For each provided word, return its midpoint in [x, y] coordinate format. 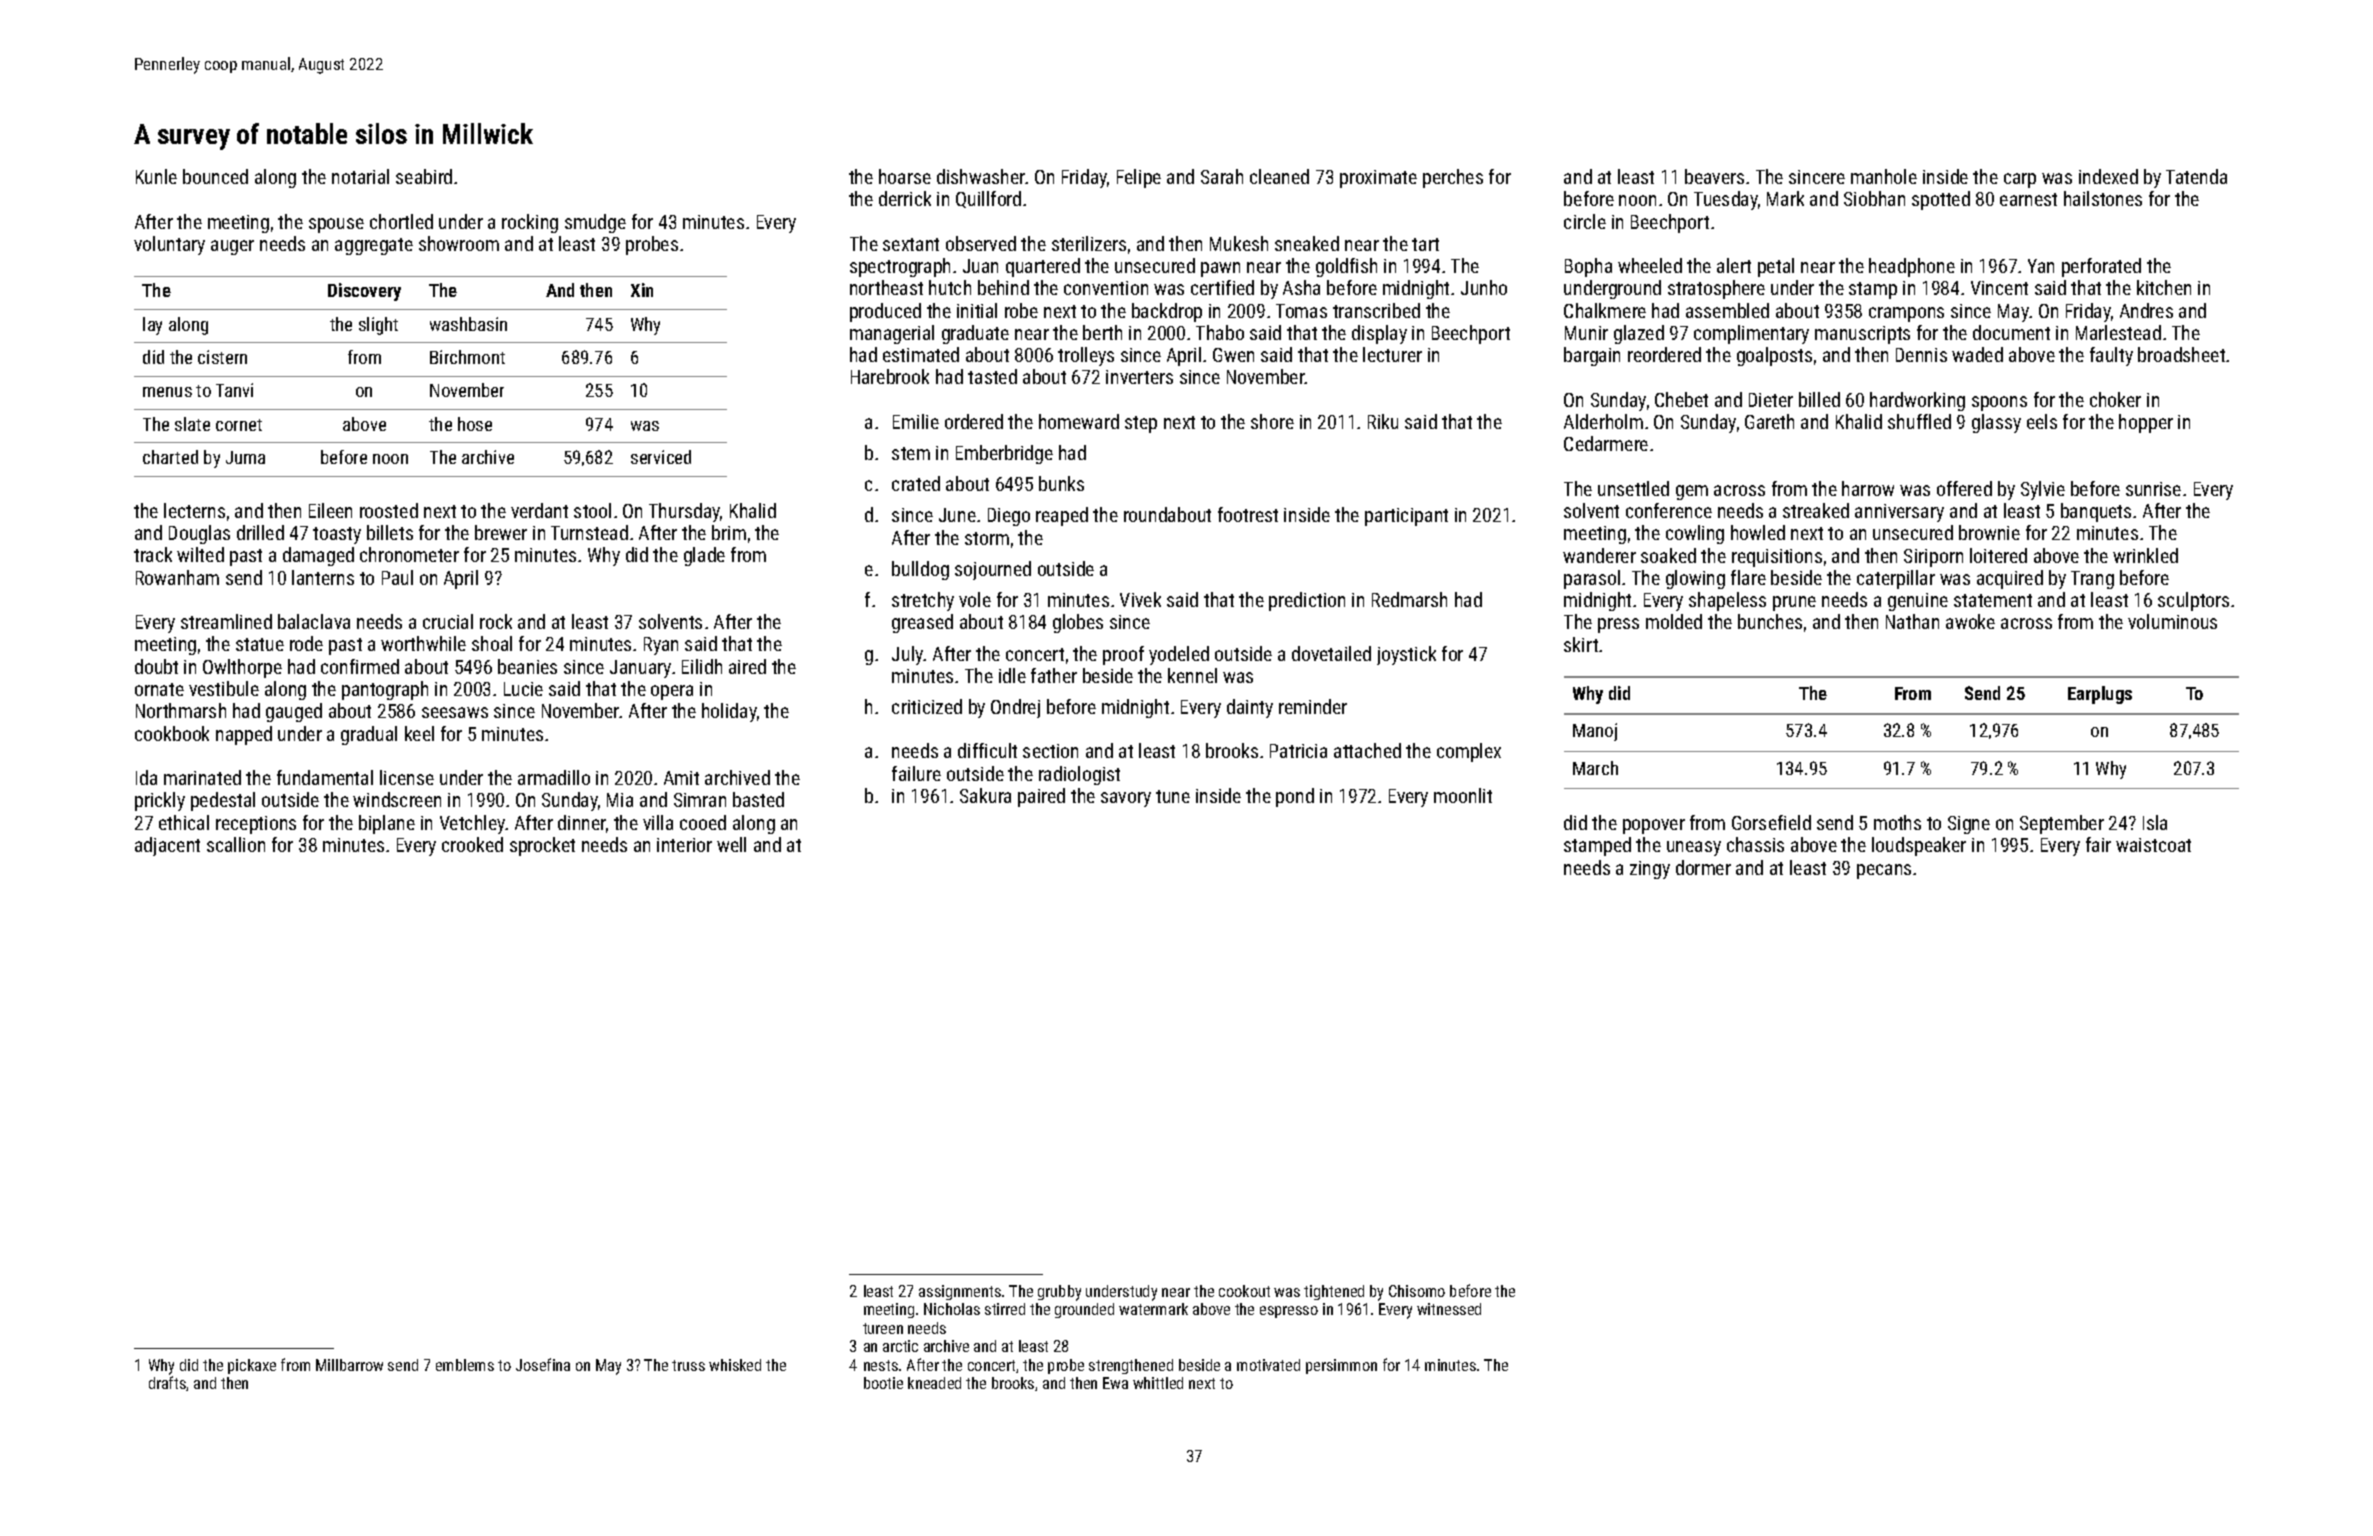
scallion [236, 844]
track [153, 554]
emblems [465, 1365]
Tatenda [2196, 176]
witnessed [1449, 1309]
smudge [595, 223]
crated [916, 483]
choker [2115, 399]
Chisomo [1417, 1291]
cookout [1244, 1291]
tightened [1334, 1292]
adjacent [167, 846]
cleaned [1279, 176]
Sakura [985, 795]
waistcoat [2153, 845]
